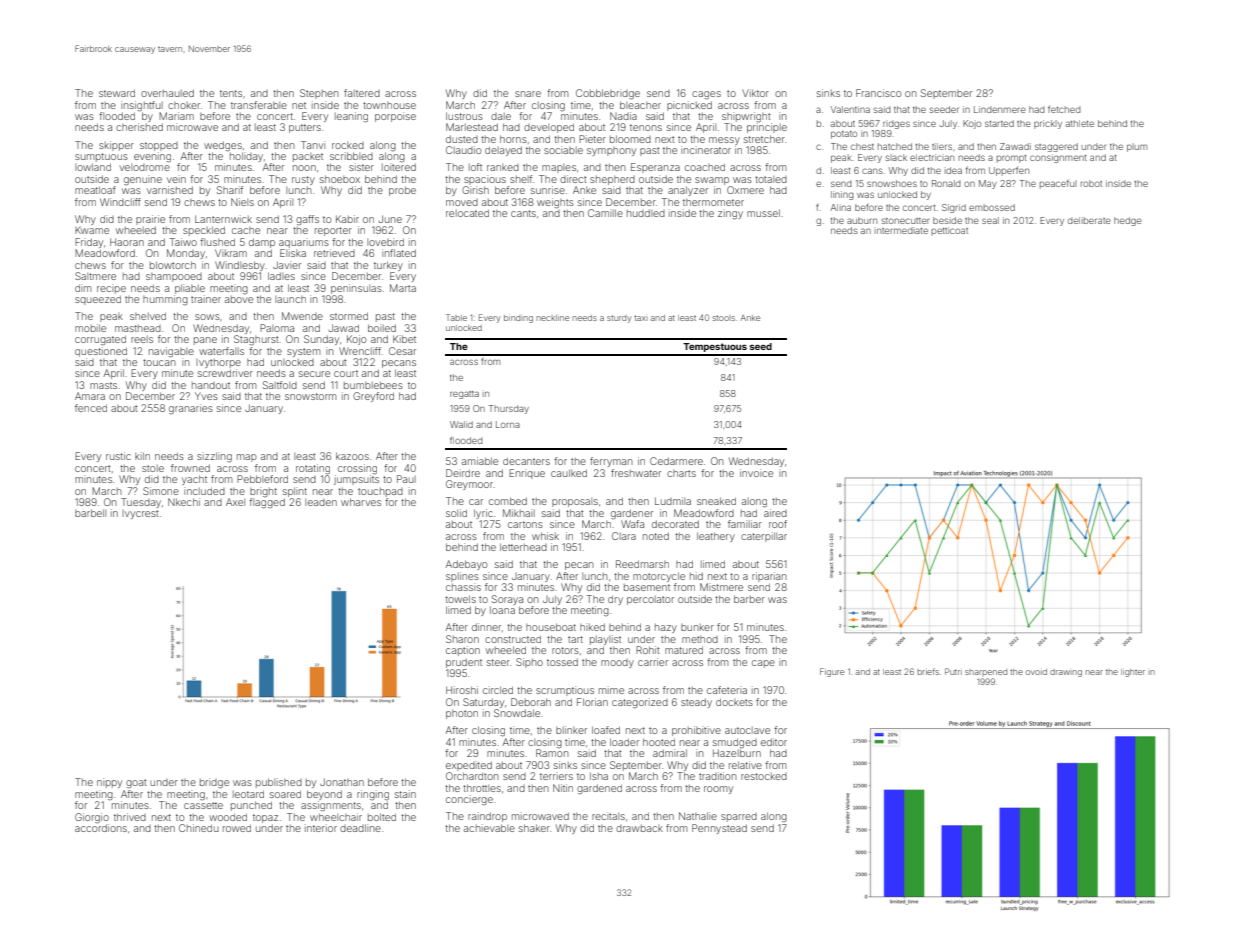 Image resolution: width=1233 pixels, height=952 pixels. I want to click on skipper, so click(116, 146).
